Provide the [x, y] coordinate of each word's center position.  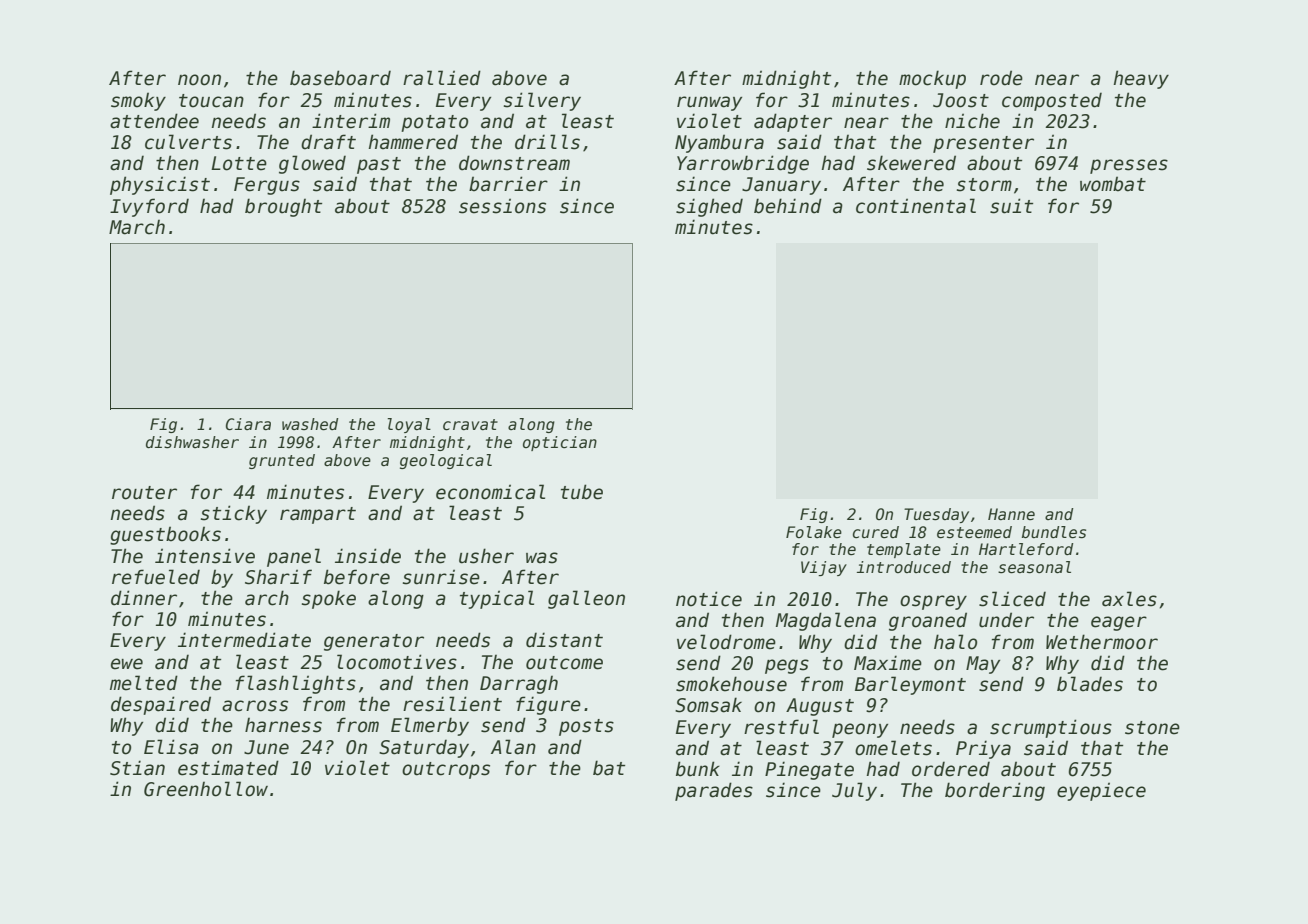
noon [199, 80]
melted [144, 683]
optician [560, 443]
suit [1011, 206]
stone [1152, 728]
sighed [709, 207]
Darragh [519, 685]
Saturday [424, 748]
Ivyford [149, 207]
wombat [1113, 184]
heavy [1141, 79]
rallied [442, 78]
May [983, 665]
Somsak [708, 705]
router [144, 493]
